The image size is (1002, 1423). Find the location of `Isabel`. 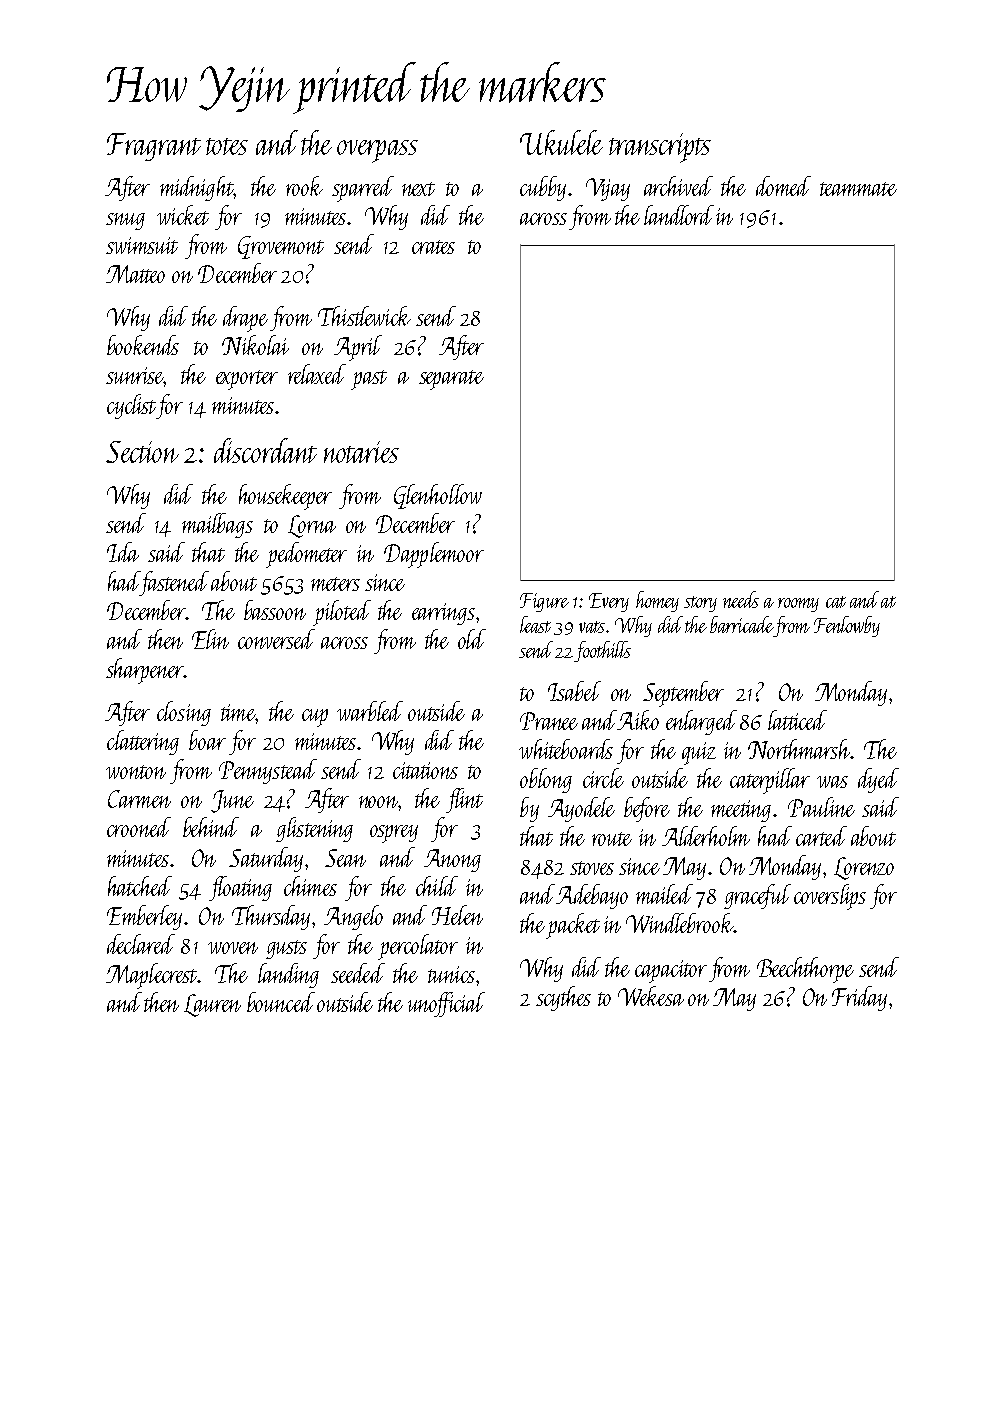

Isabel is located at coordinates (574, 691).
